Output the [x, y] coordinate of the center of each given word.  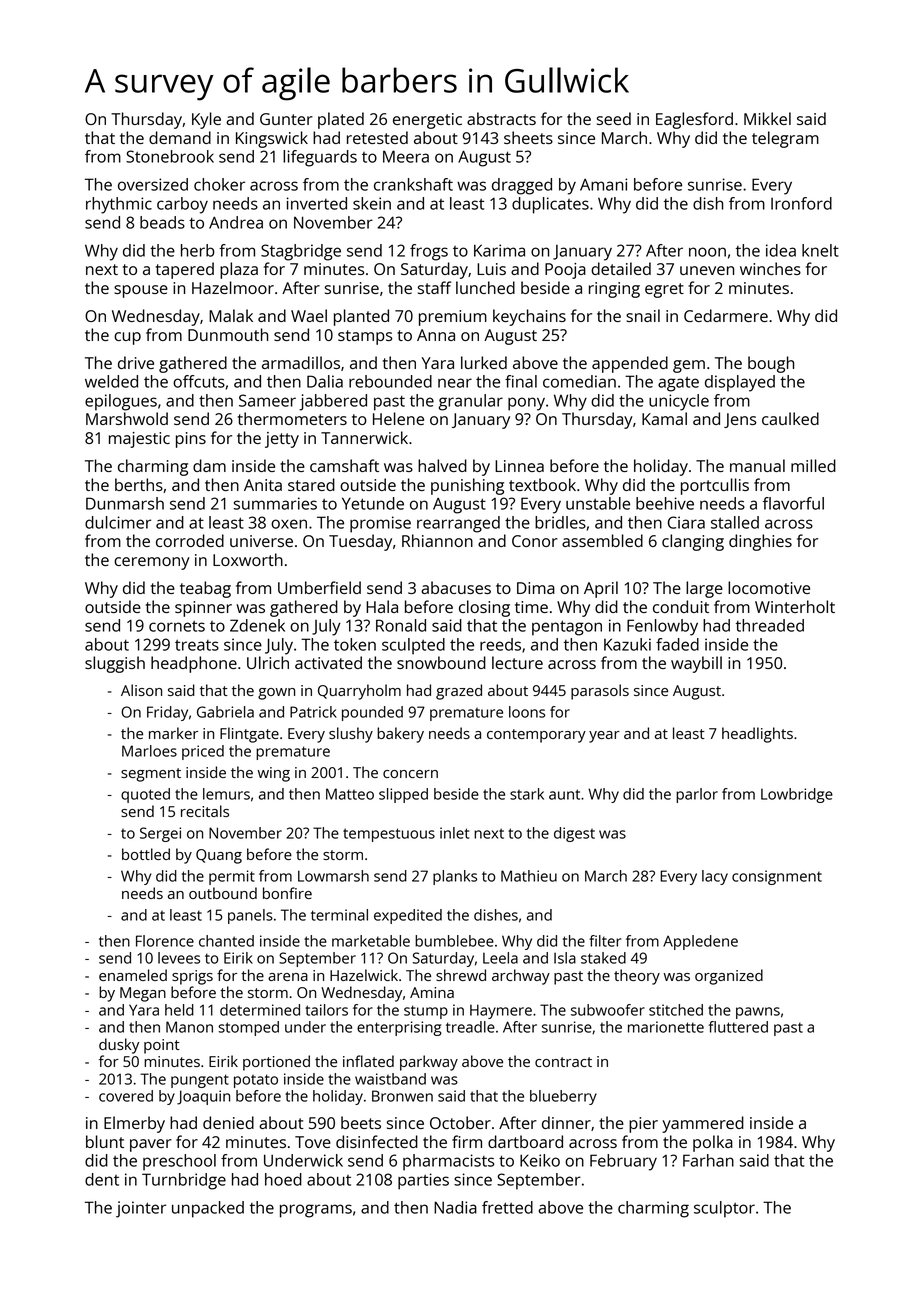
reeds [500, 644]
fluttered [738, 1027]
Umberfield [319, 587]
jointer [141, 1209]
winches [770, 268]
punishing [467, 486]
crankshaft [413, 184]
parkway [429, 1063]
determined [260, 1010]
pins [191, 440]
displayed [740, 383]
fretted [507, 1207]
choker [219, 184]
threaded [770, 625]
